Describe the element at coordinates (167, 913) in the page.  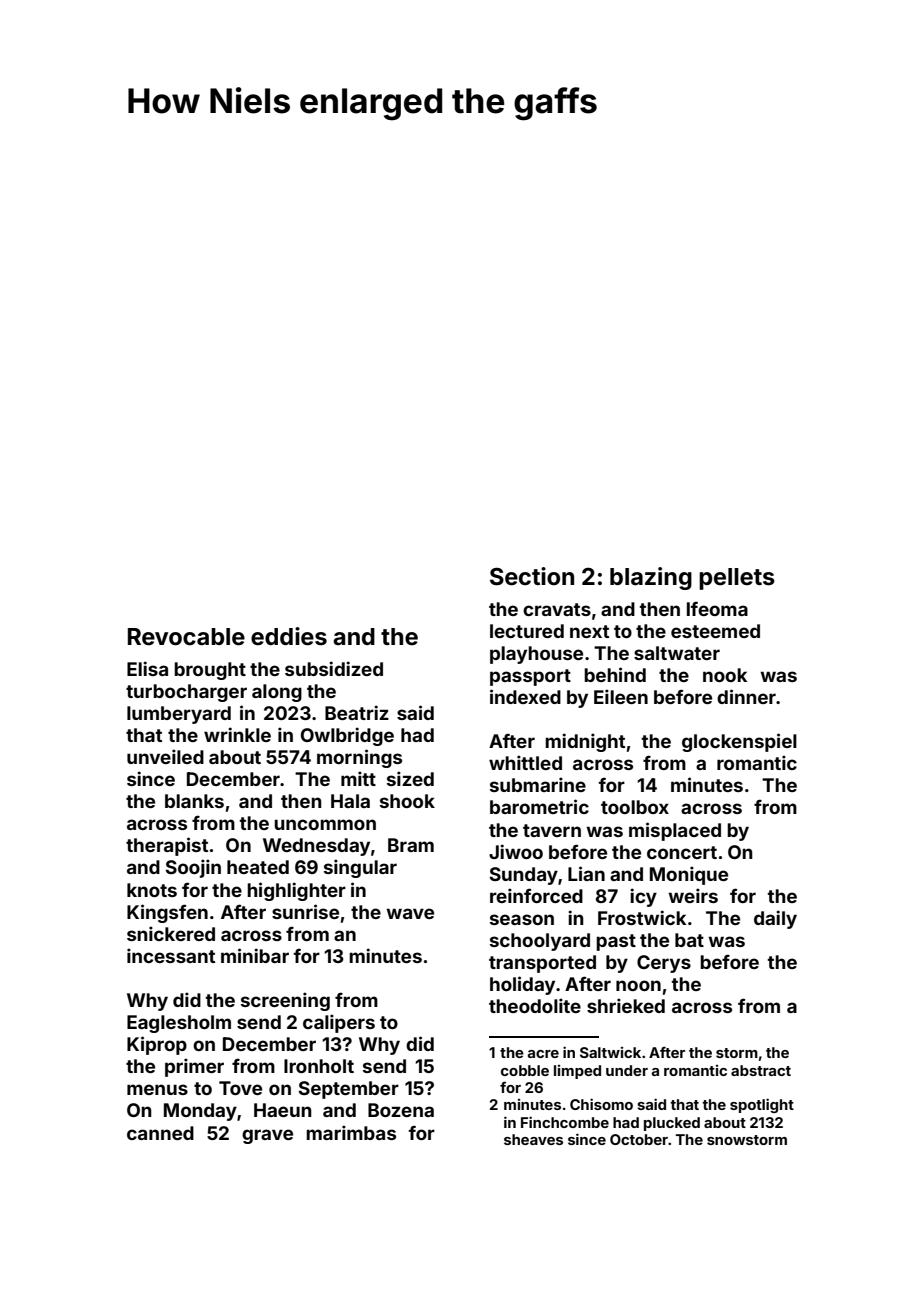
I see `Kingsfen` at that location.
